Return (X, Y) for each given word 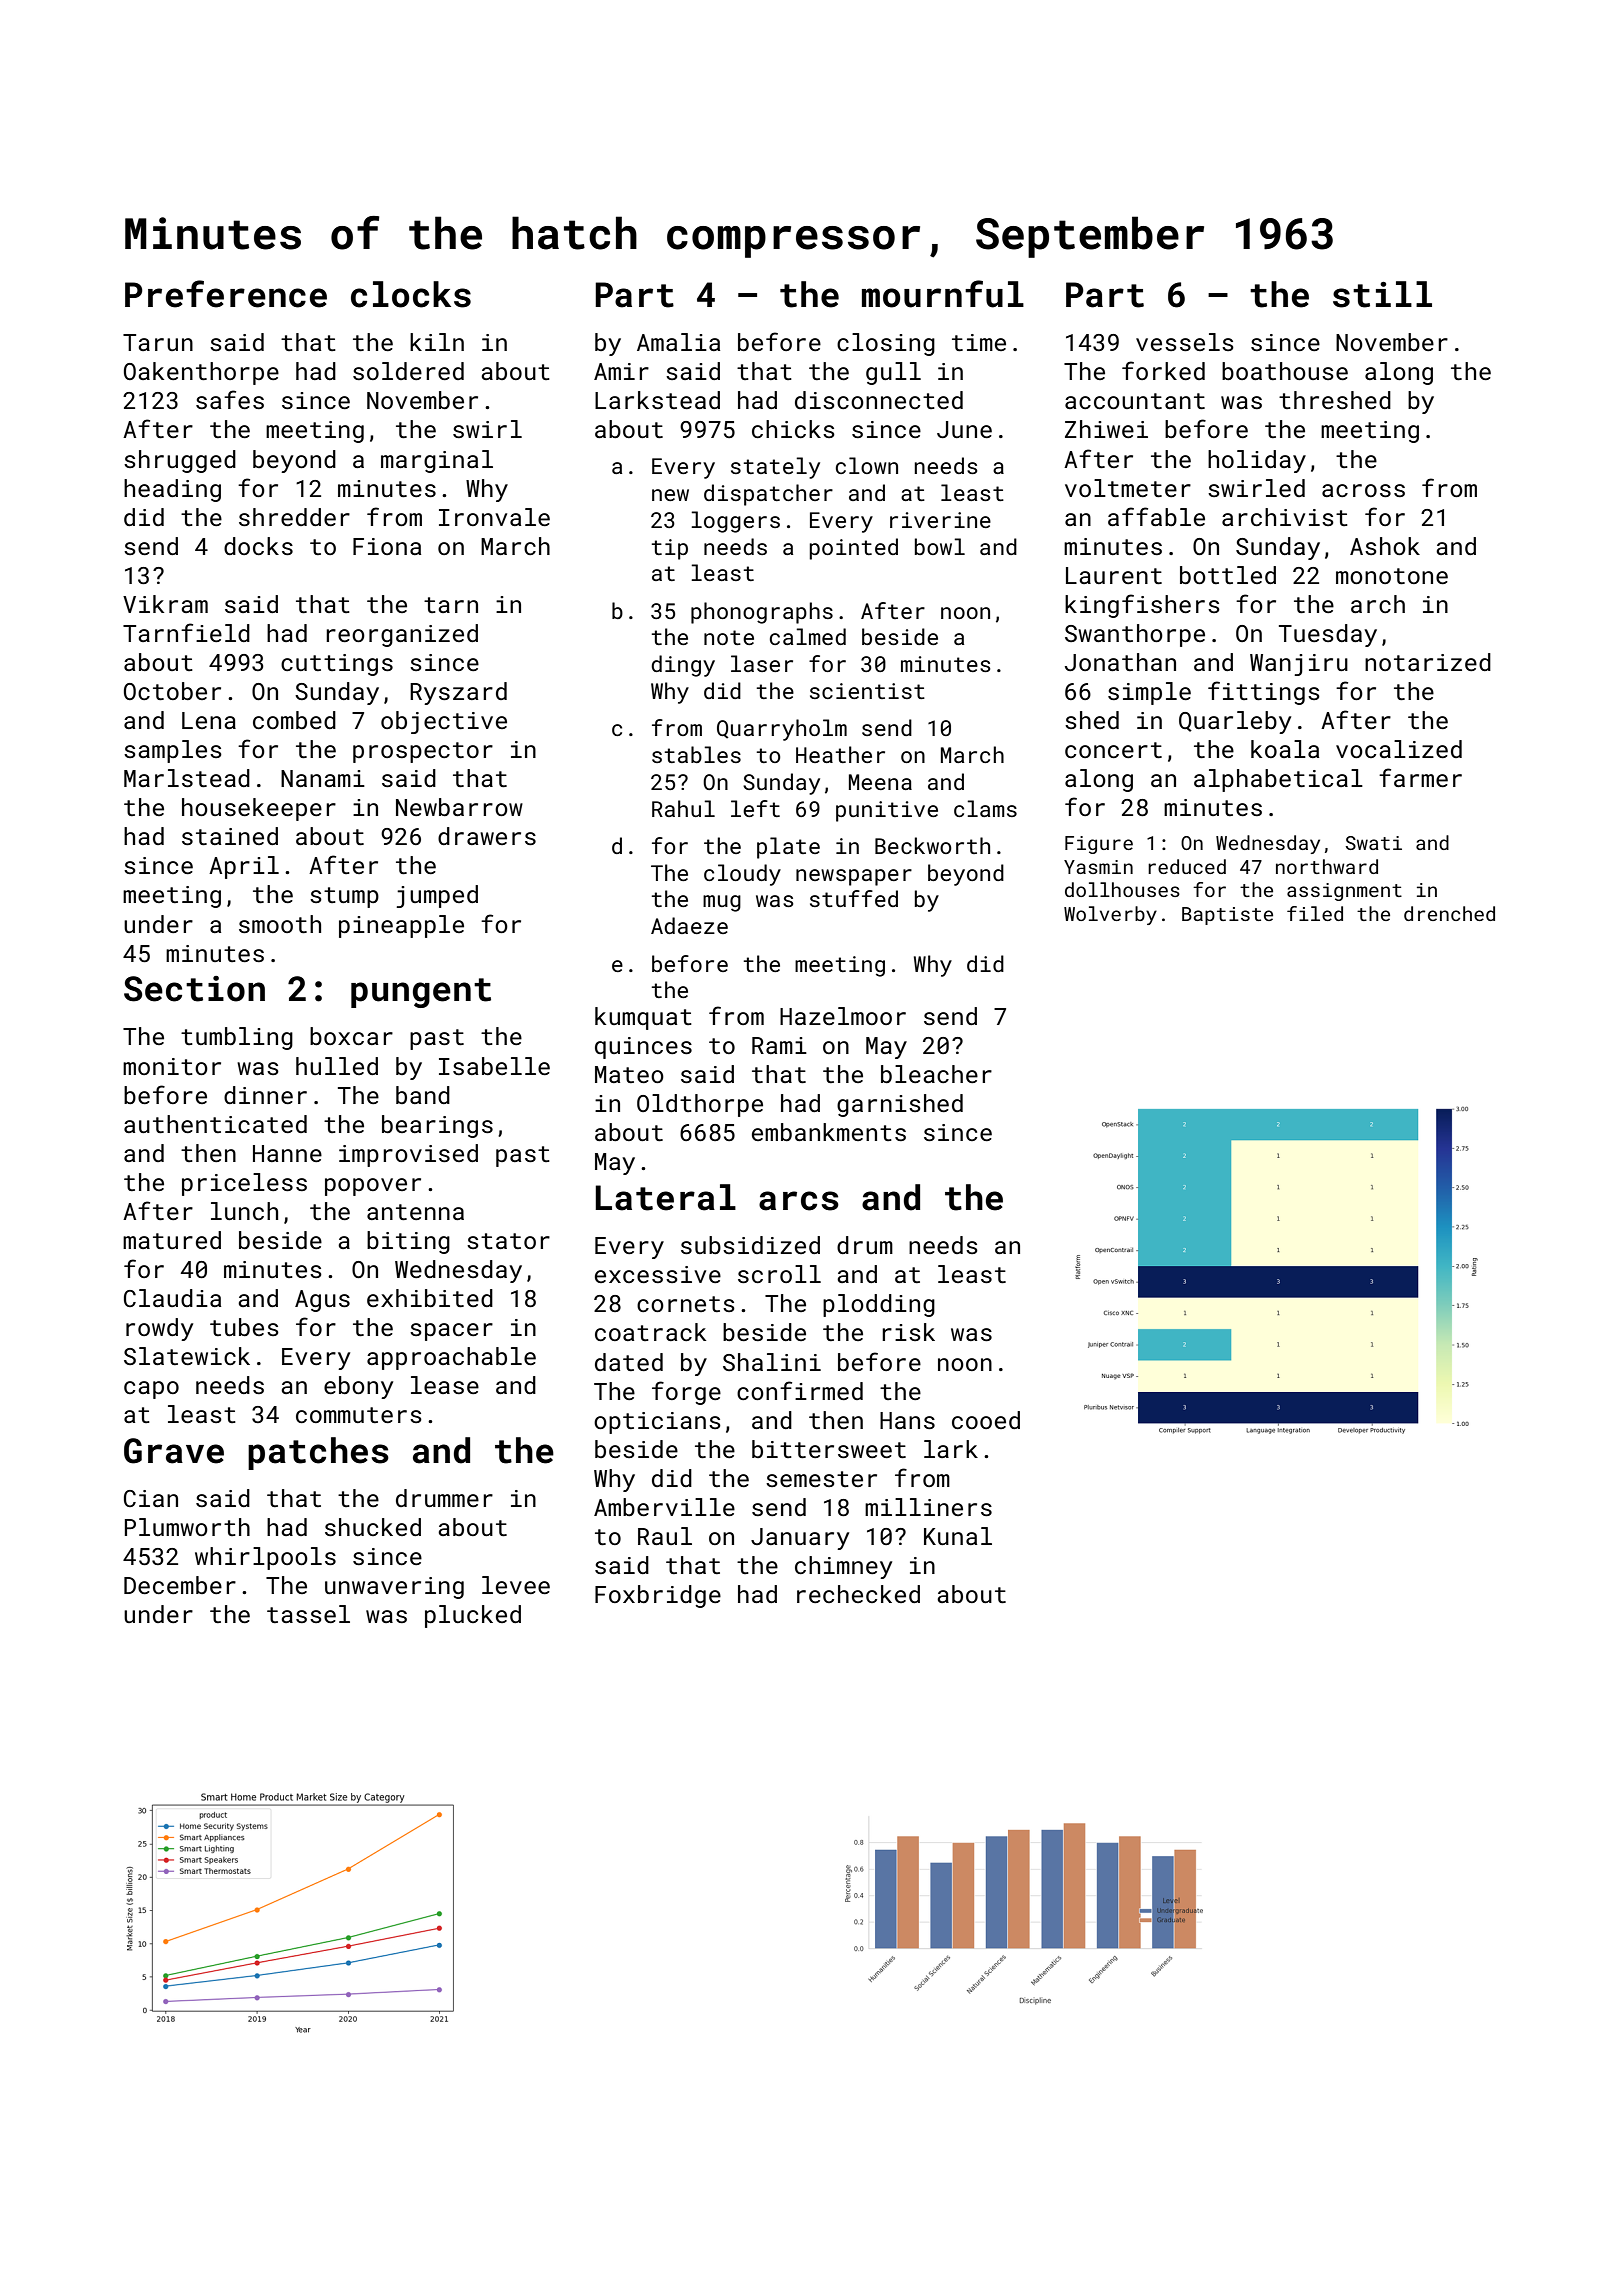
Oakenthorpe (201, 373)
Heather (840, 754)
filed (1315, 913)
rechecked (858, 1594)
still (1382, 294)
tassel (308, 1614)
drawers (487, 836)
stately (775, 468)
